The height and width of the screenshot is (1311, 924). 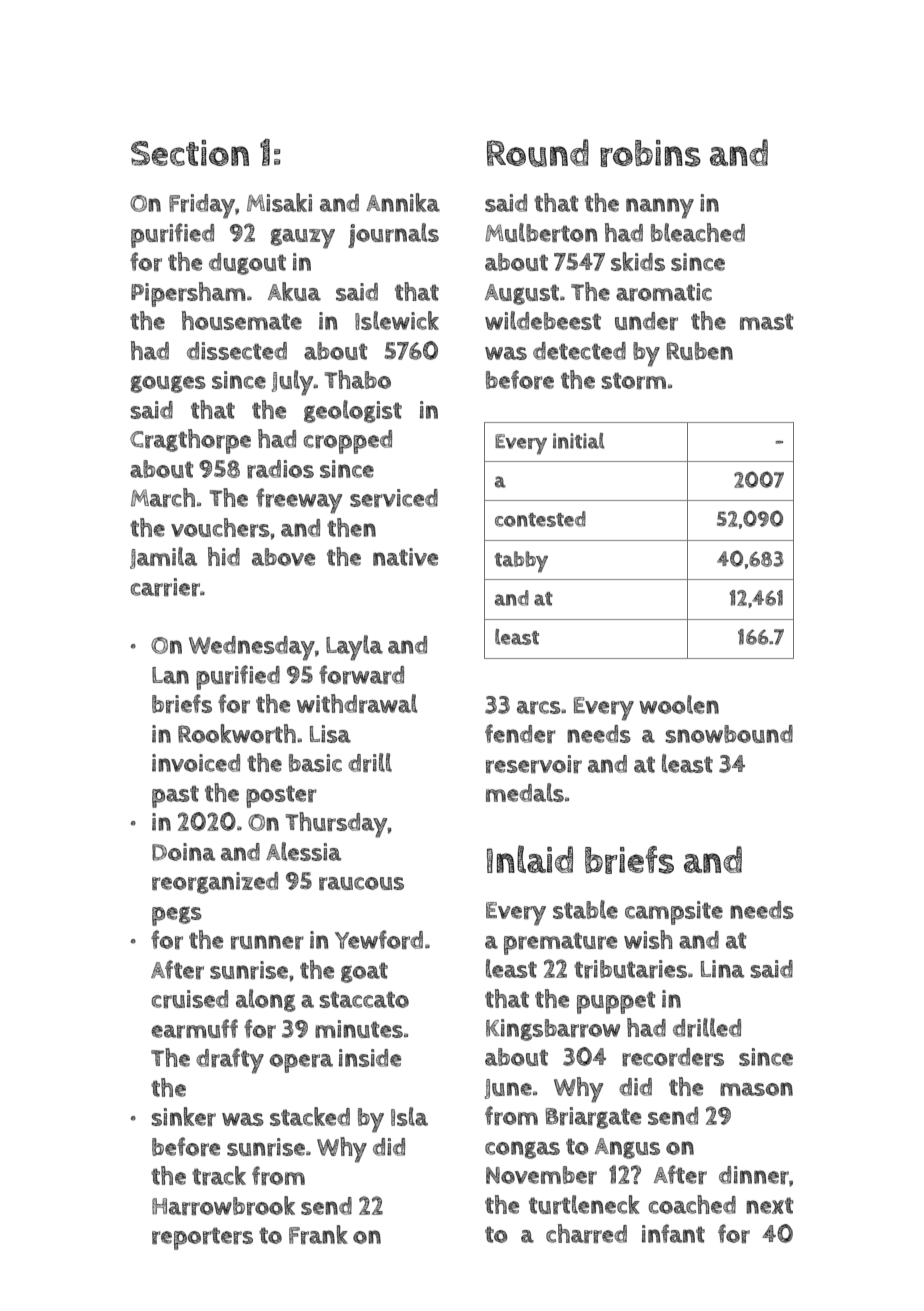 What do you see at coordinates (177, 916) in the screenshot?
I see `pegs` at bounding box center [177, 916].
